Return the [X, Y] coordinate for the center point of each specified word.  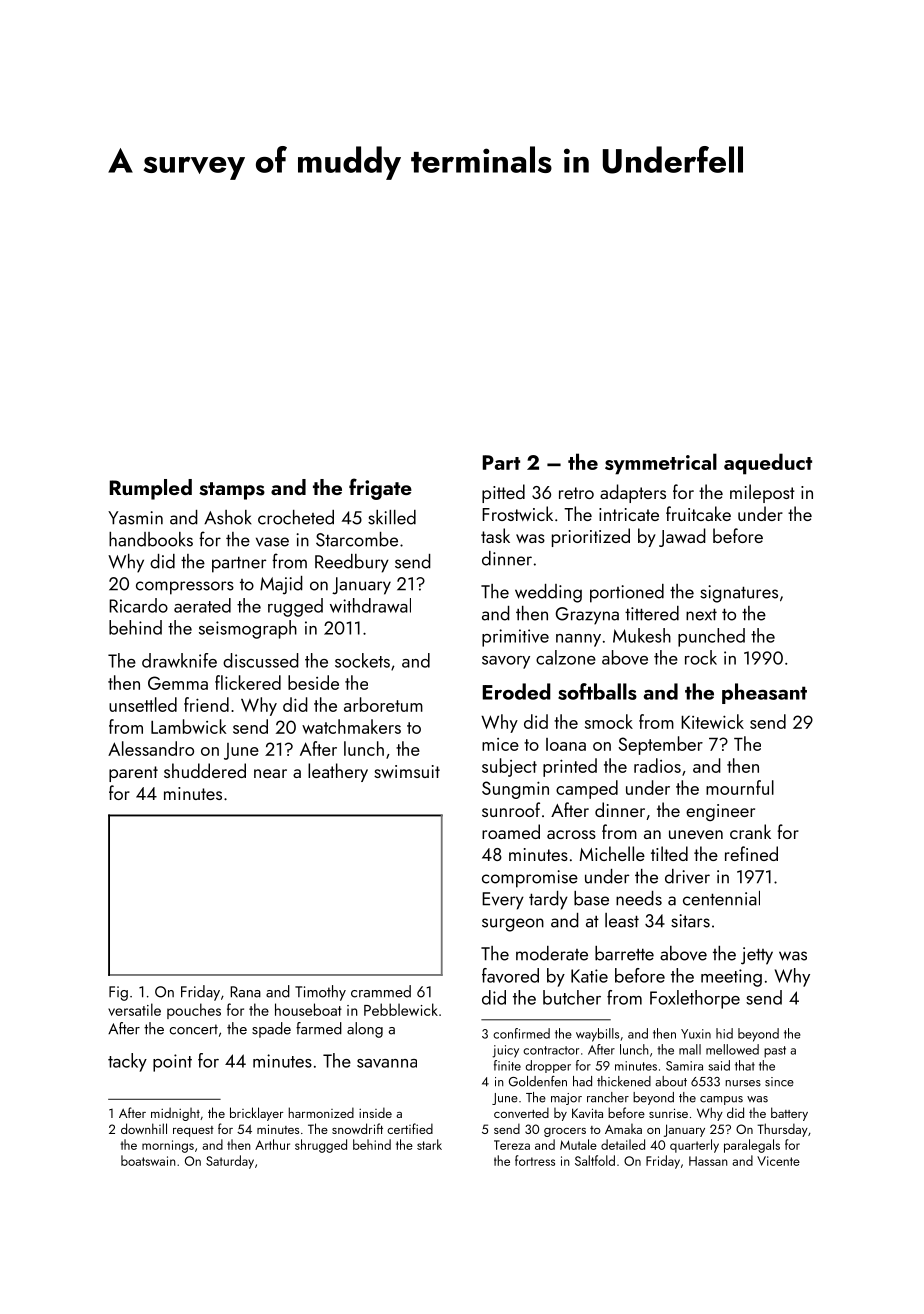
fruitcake [698, 513]
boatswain [148, 1160]
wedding [548, 593]
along [365, 1030]
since [779, 1082]
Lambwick [189, 726]
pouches [194, 1011]
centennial [721, 898]
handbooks [151, 539]
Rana [245, 992]
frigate [380, 489]
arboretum [383, 704]
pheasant [764, 693]
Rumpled [151, 489]
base [591, 898]
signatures [739, 594]
